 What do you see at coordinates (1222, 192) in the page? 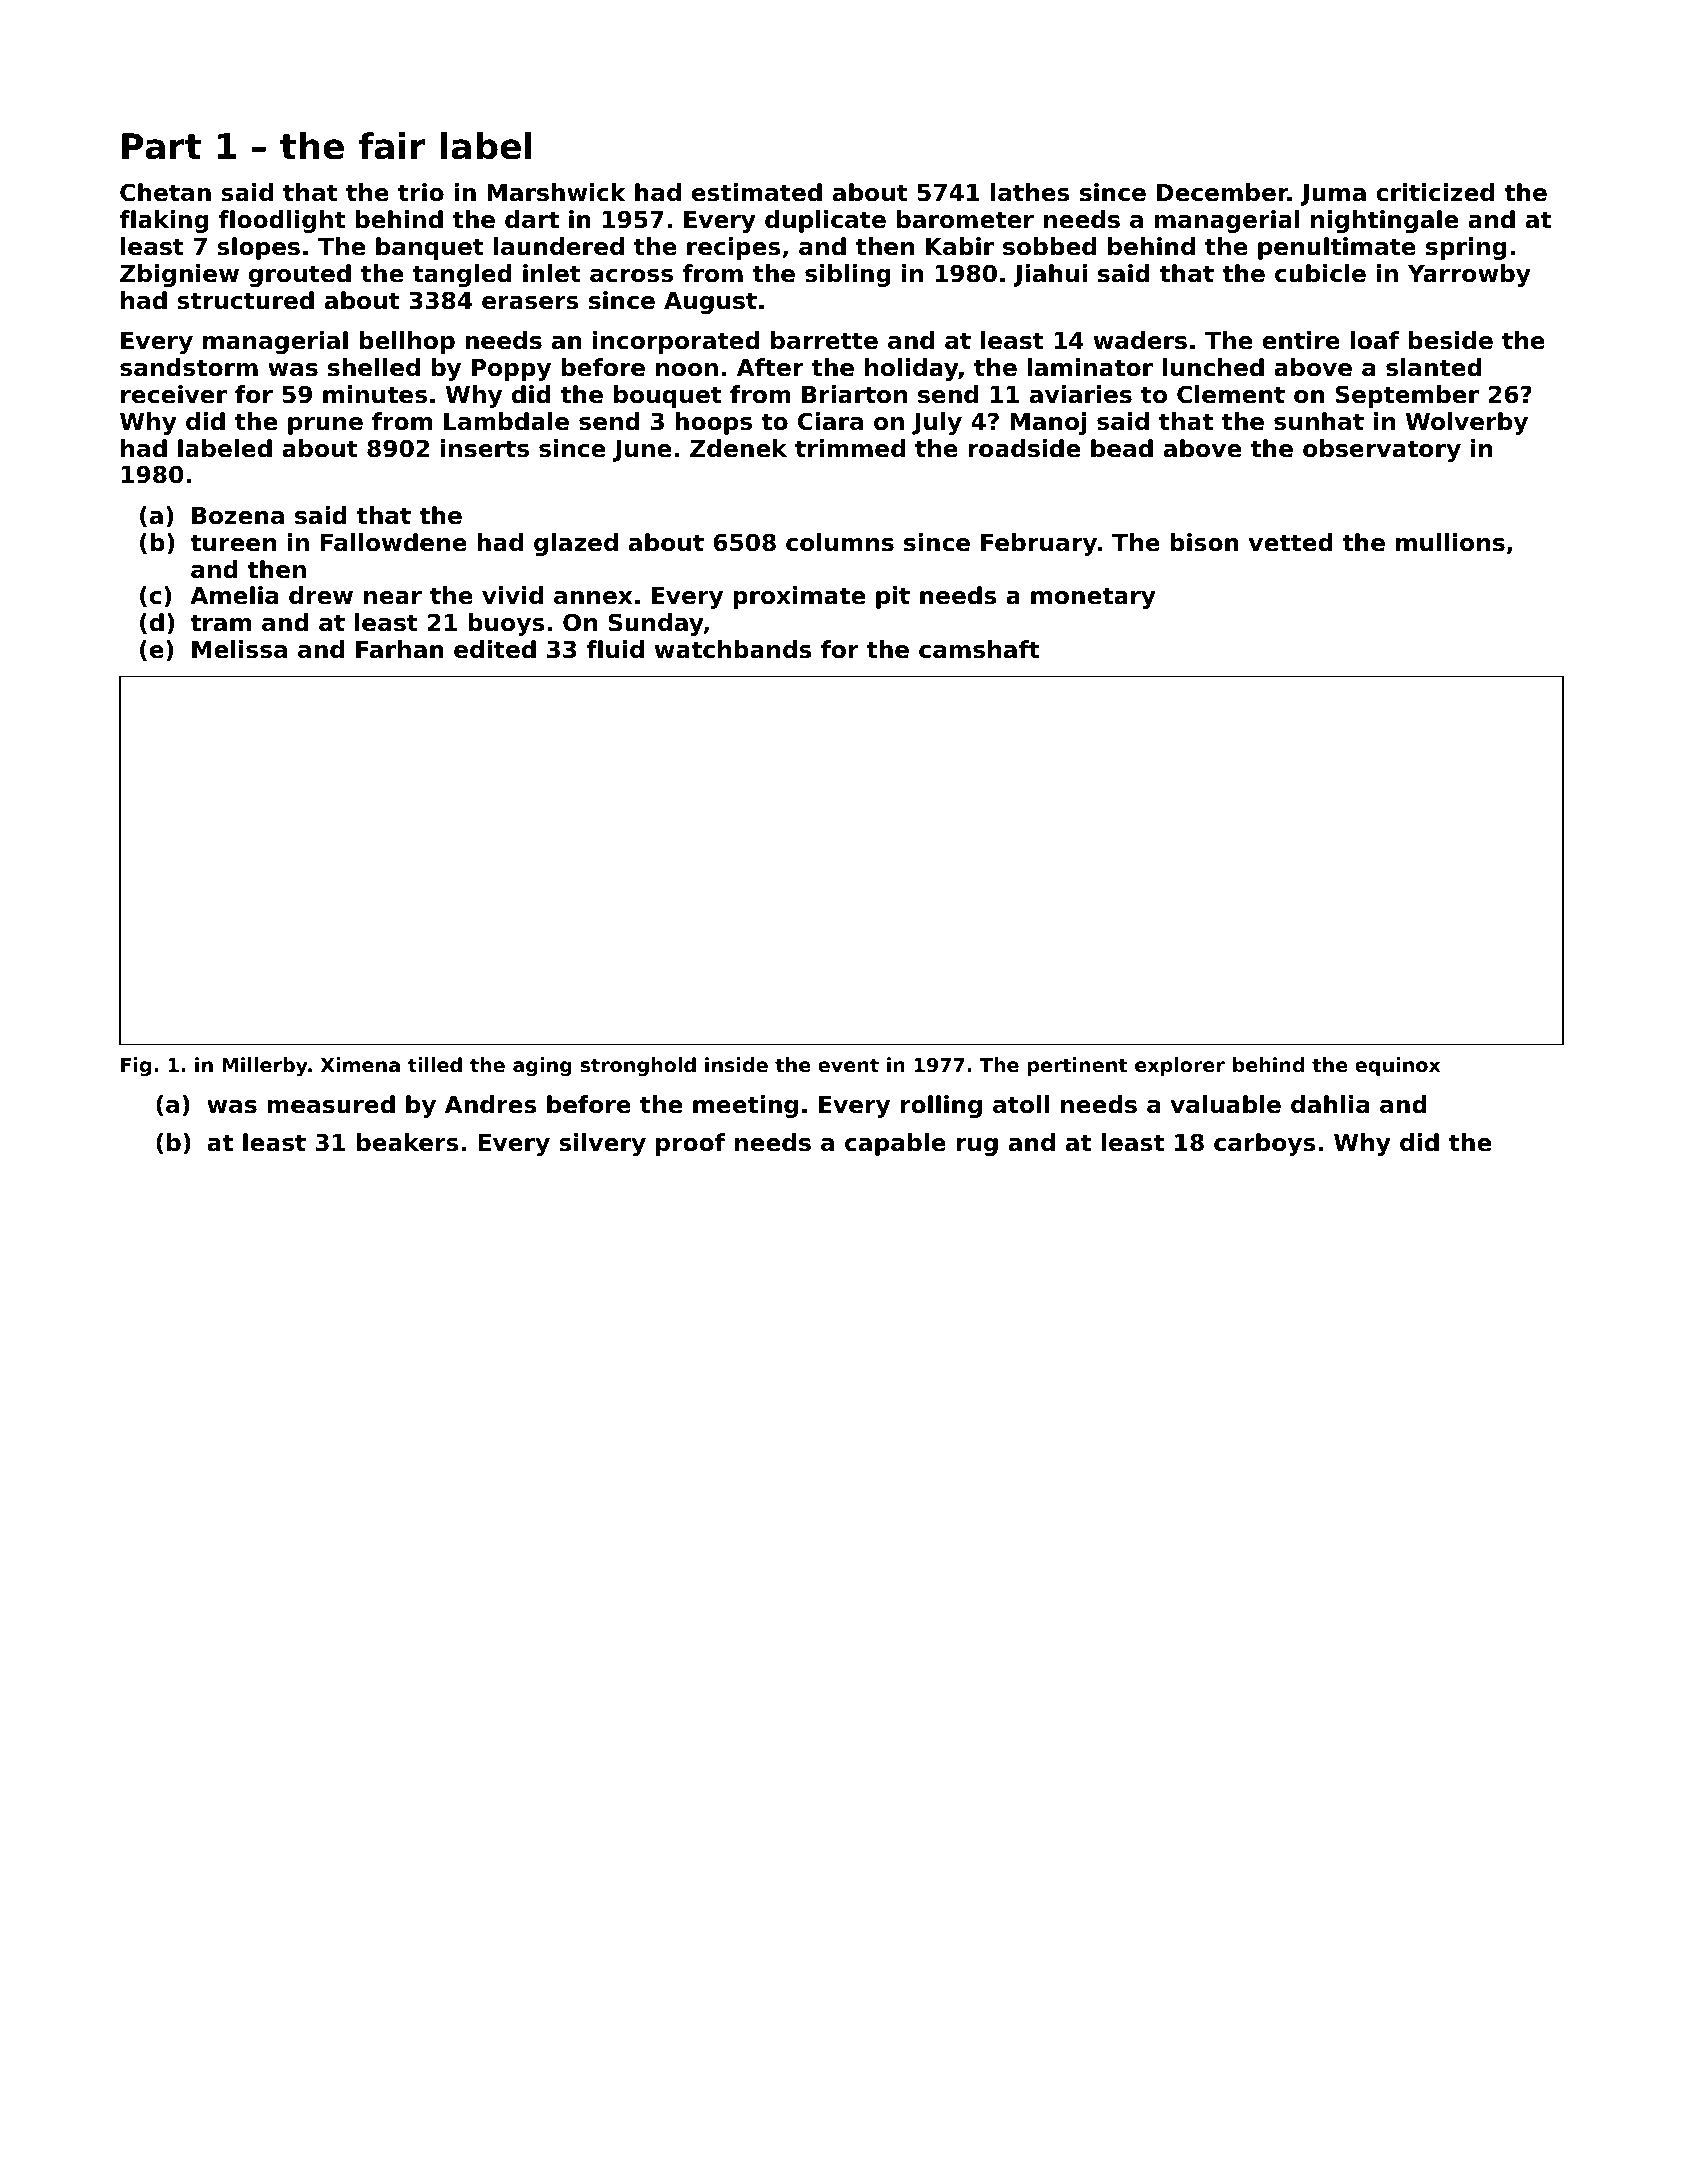
I see `December` at bounding box center [1222, 192].
